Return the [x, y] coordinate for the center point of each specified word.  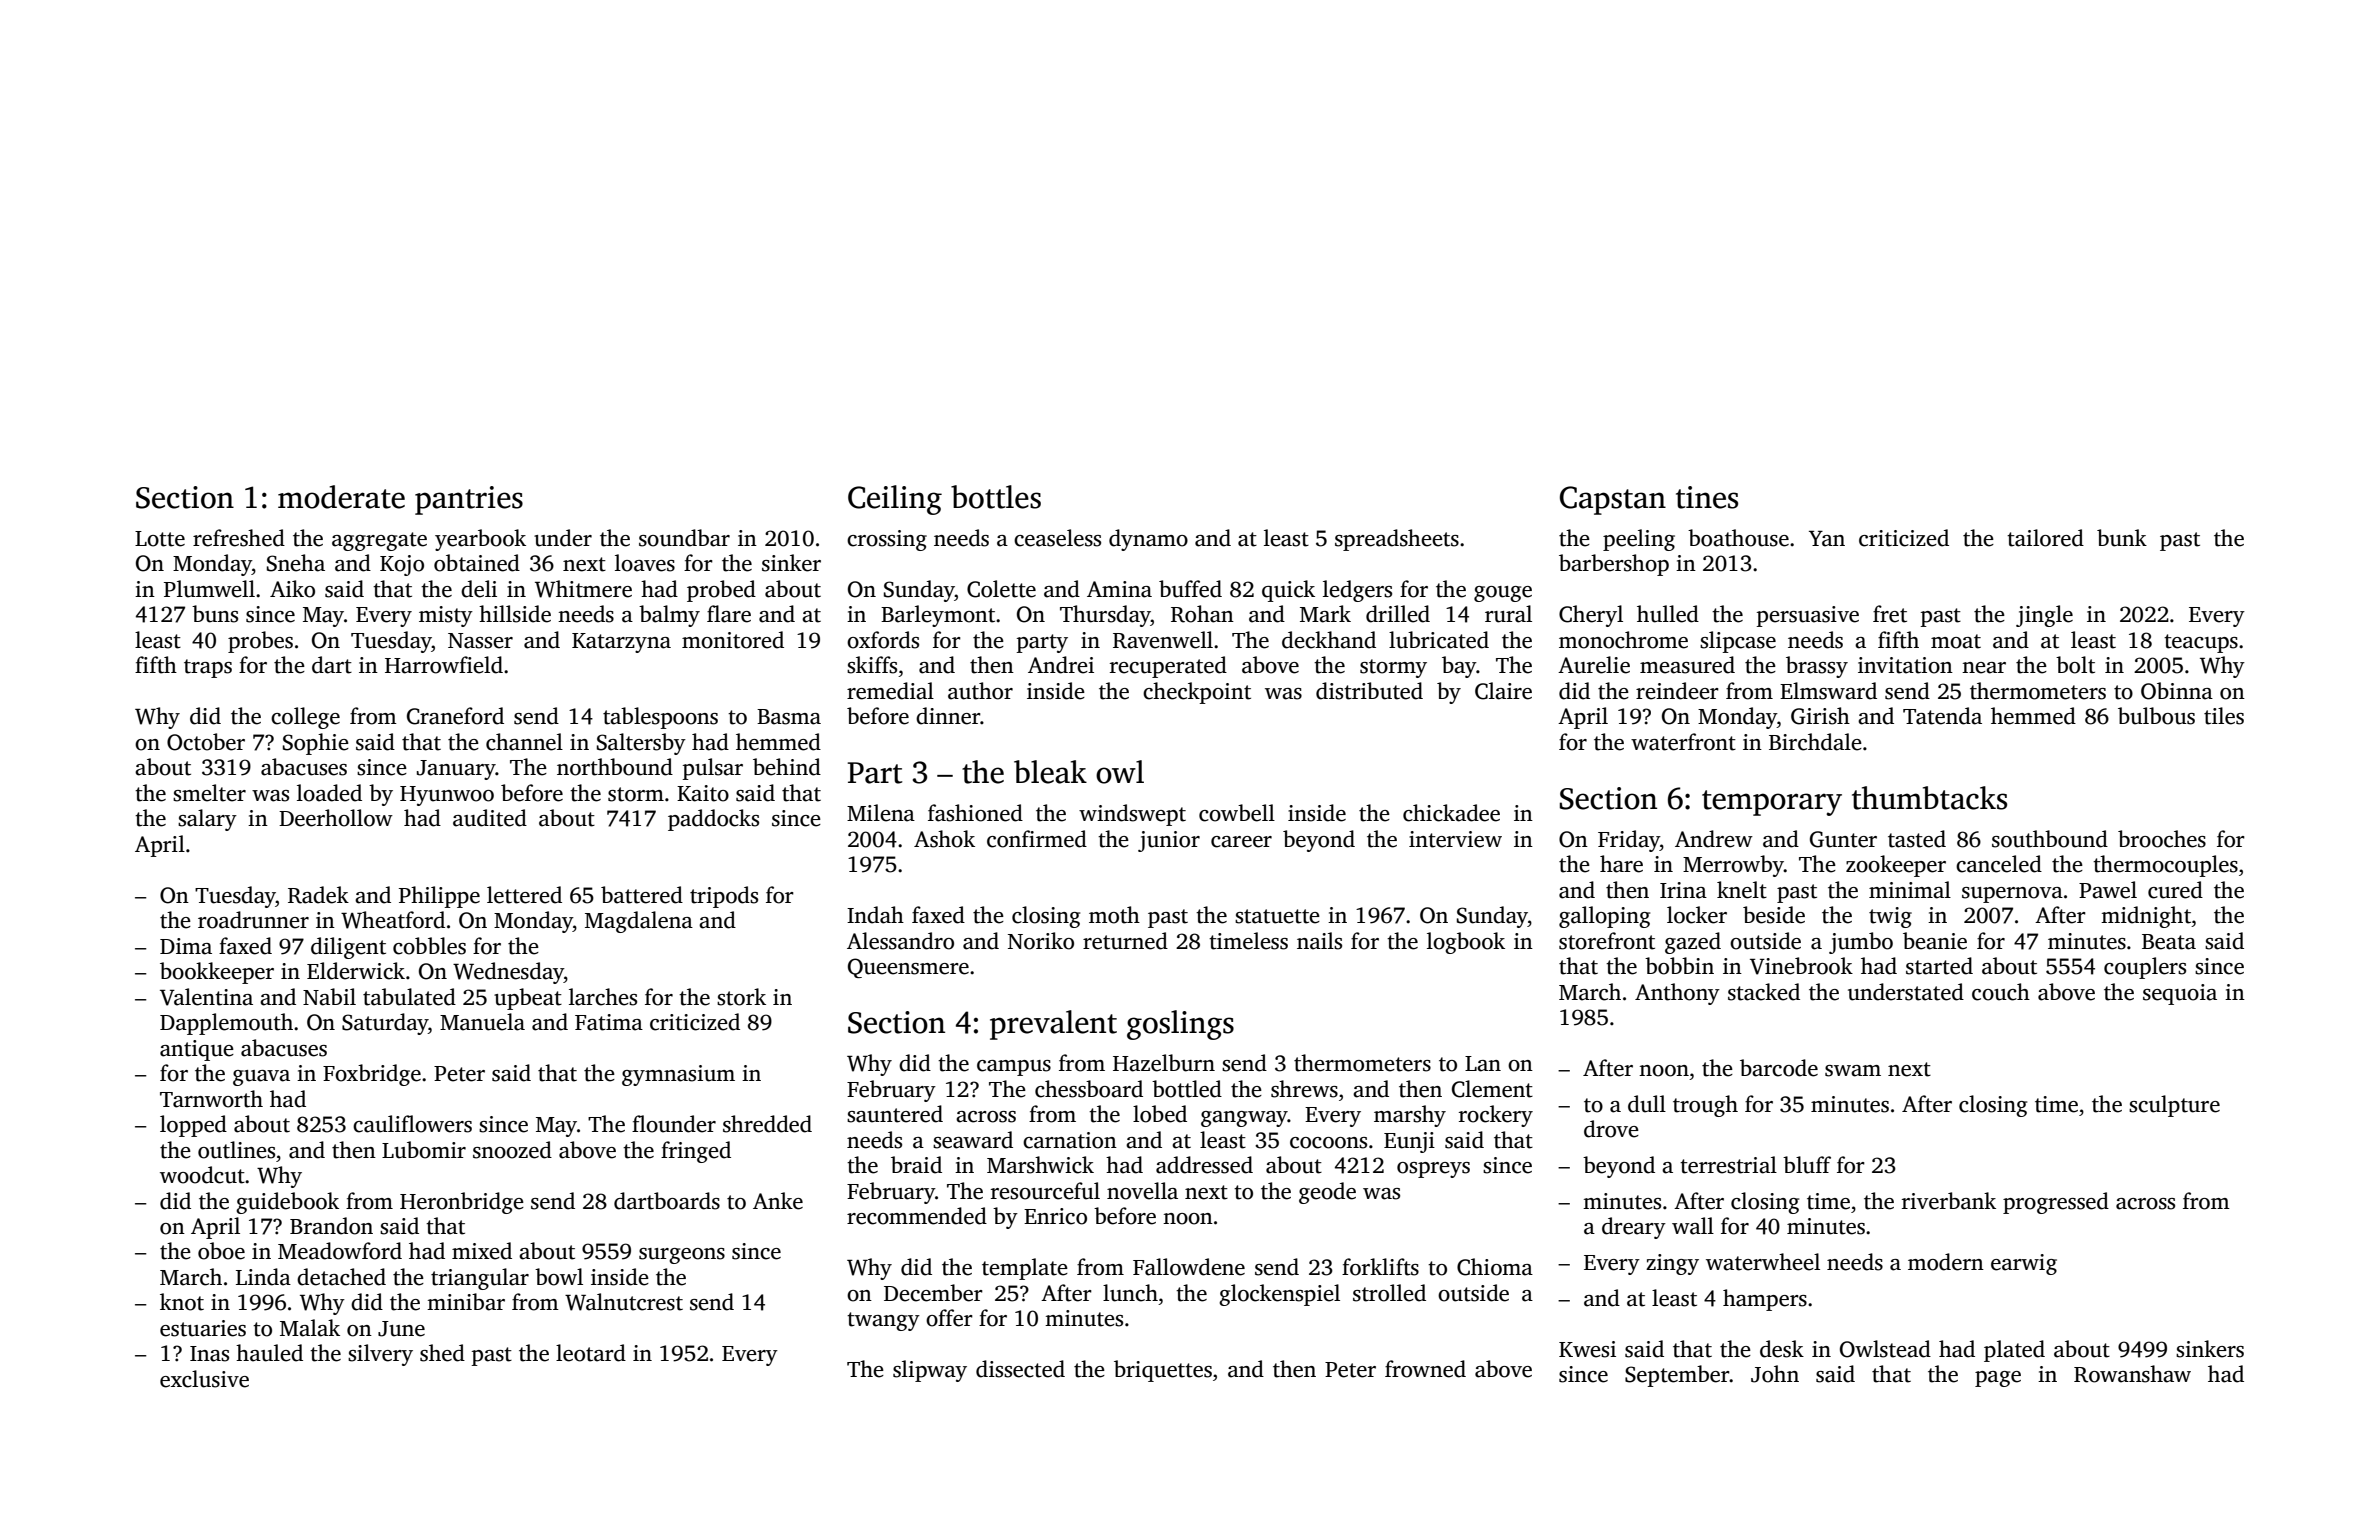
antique [197, 1050]
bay [1459, 667]
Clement [1492, 1089]
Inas [209, 1354]
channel [524, 742]
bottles [996, 497]
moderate [341, 497]
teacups [2201, 643]
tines [1707, 497]
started [1939, 966]
